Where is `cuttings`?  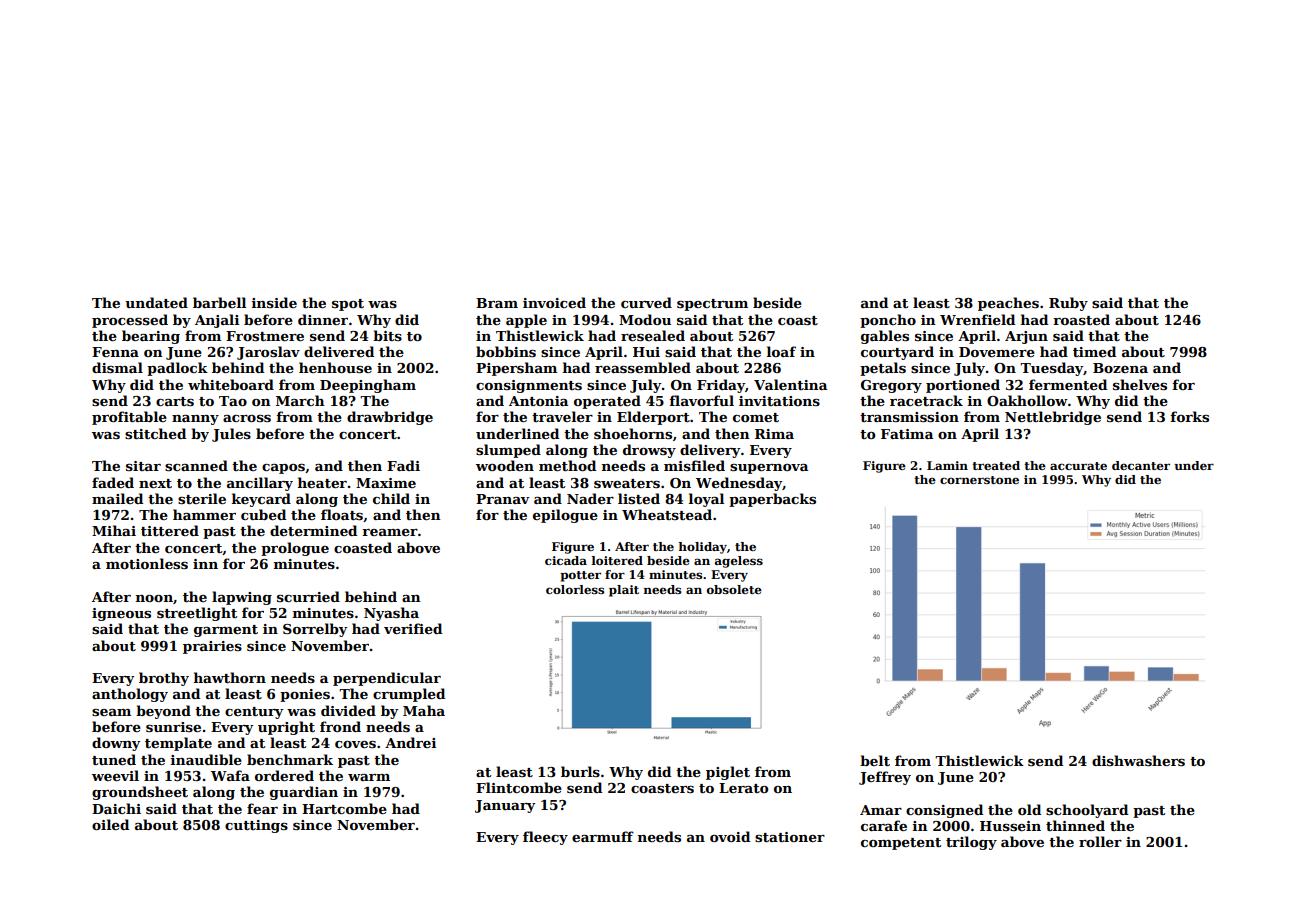 cuttings is located at coordinates (256, 826).
